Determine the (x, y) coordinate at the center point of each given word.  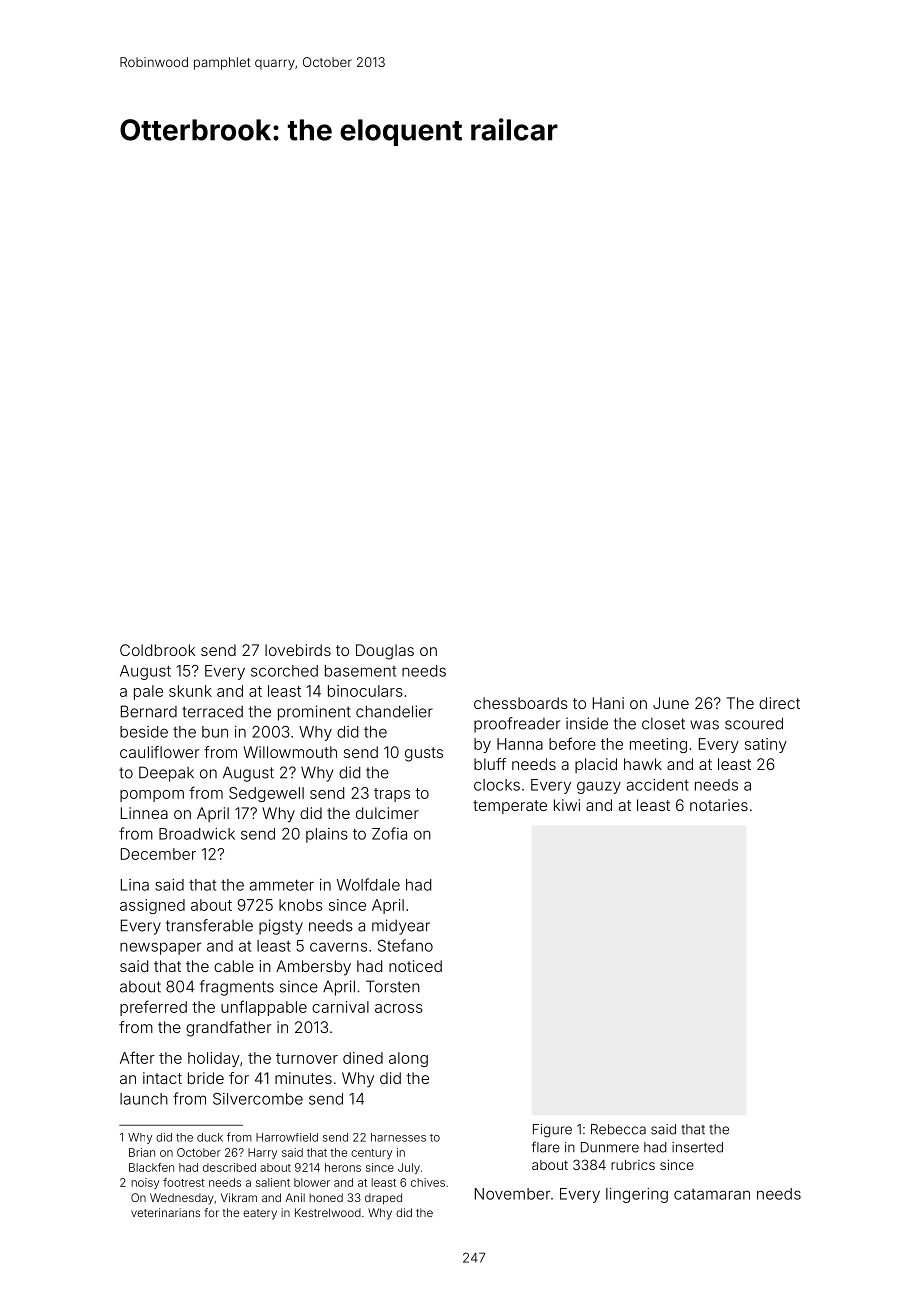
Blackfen (151, 1167)
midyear (401, 927)
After (137, 1057)
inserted (697, 1147)
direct (779, 703)
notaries (719, 805)
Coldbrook (157, 650)
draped (383, 1199)
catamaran (712, 1194)
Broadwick (197, 834)
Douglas (385, 652)
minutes (303, 1078)
